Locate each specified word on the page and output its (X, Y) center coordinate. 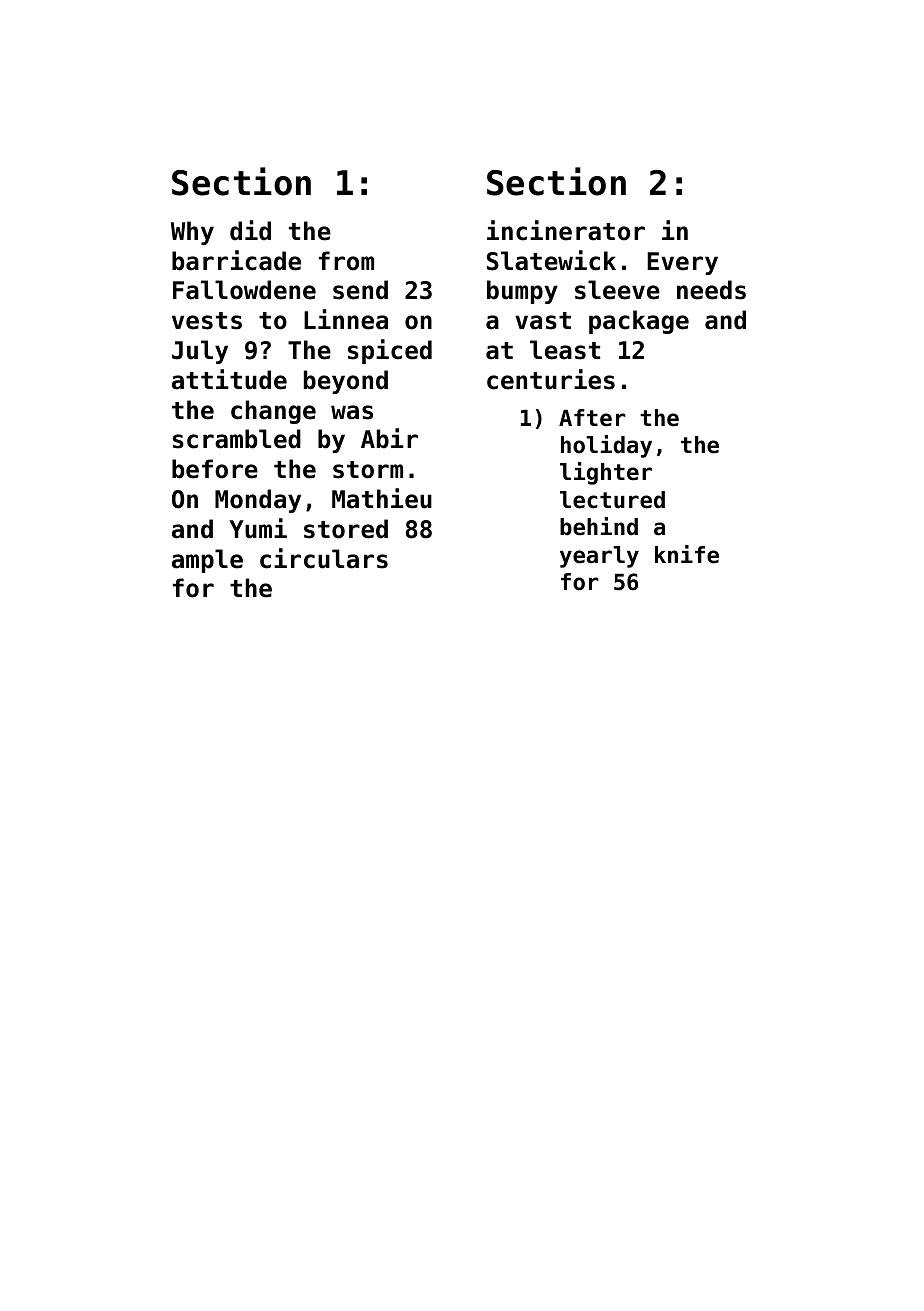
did (250, 230)
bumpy (522, 292)
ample (207, 561)
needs (711, 290)
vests (207, 321)
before (215, 469)
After (592, 418)
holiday (606, 446)
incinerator (566, 230)
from (346, 261)
